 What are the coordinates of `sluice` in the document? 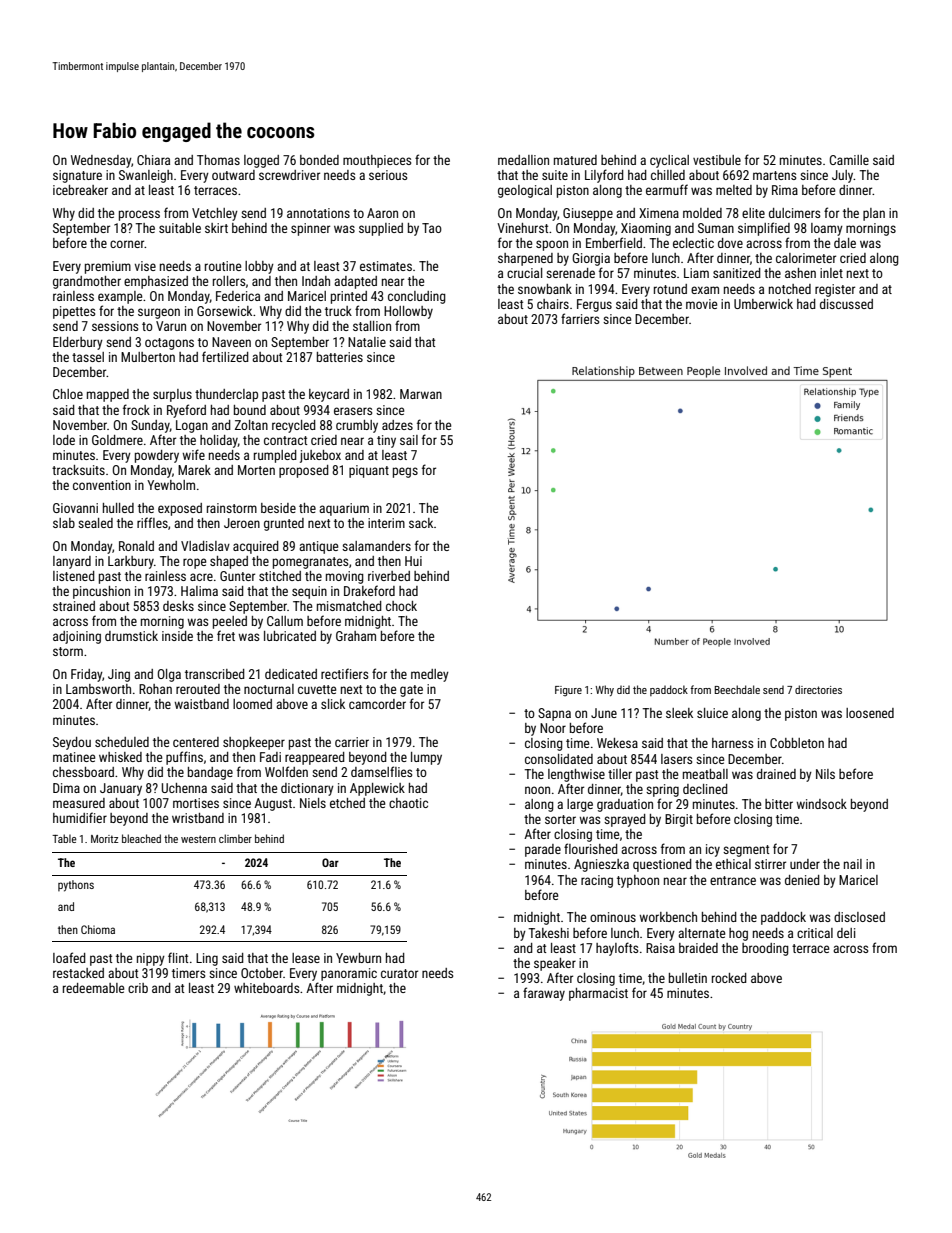 It's located at (712, 713).
